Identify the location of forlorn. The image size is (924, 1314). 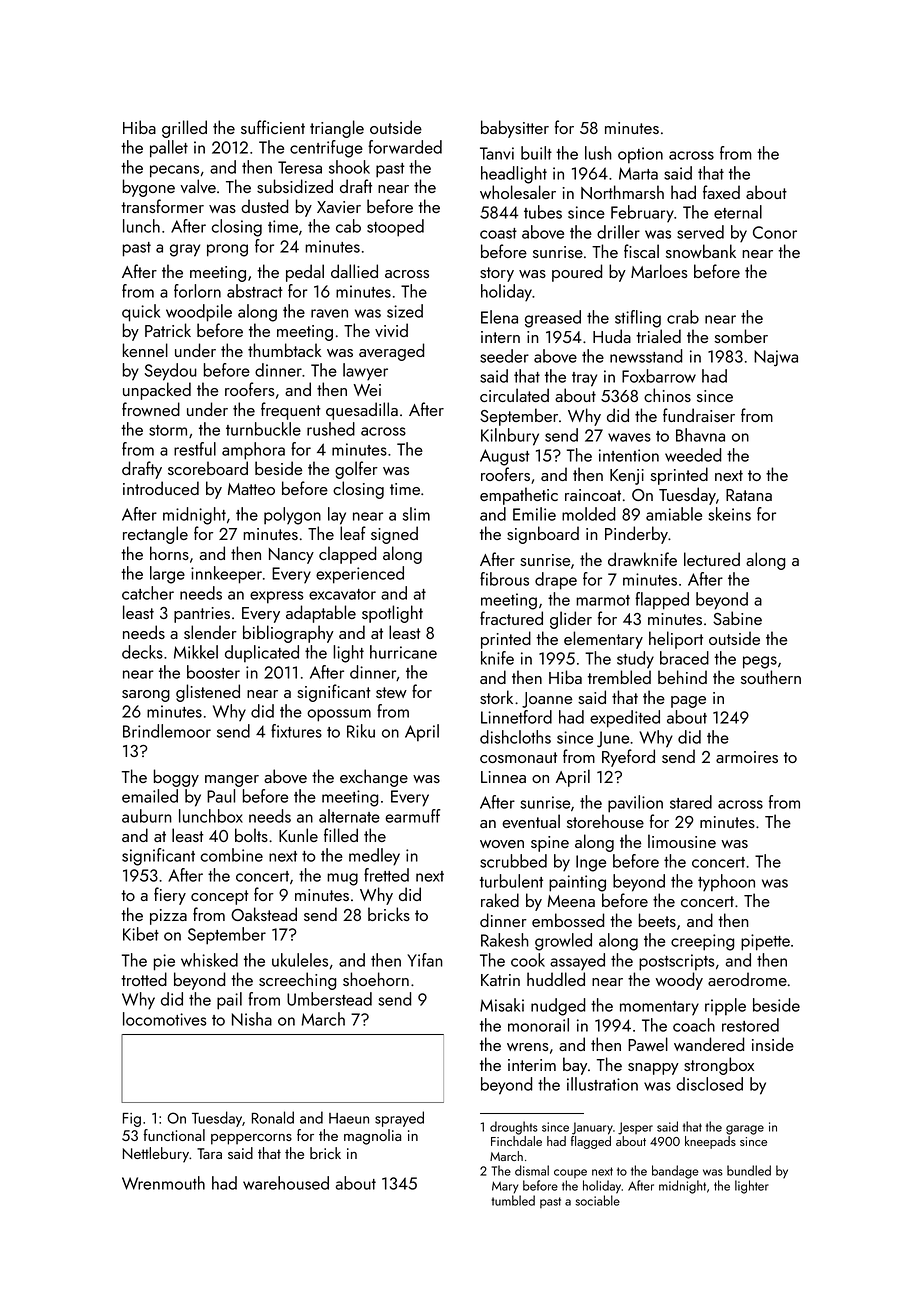
(197, 291).
